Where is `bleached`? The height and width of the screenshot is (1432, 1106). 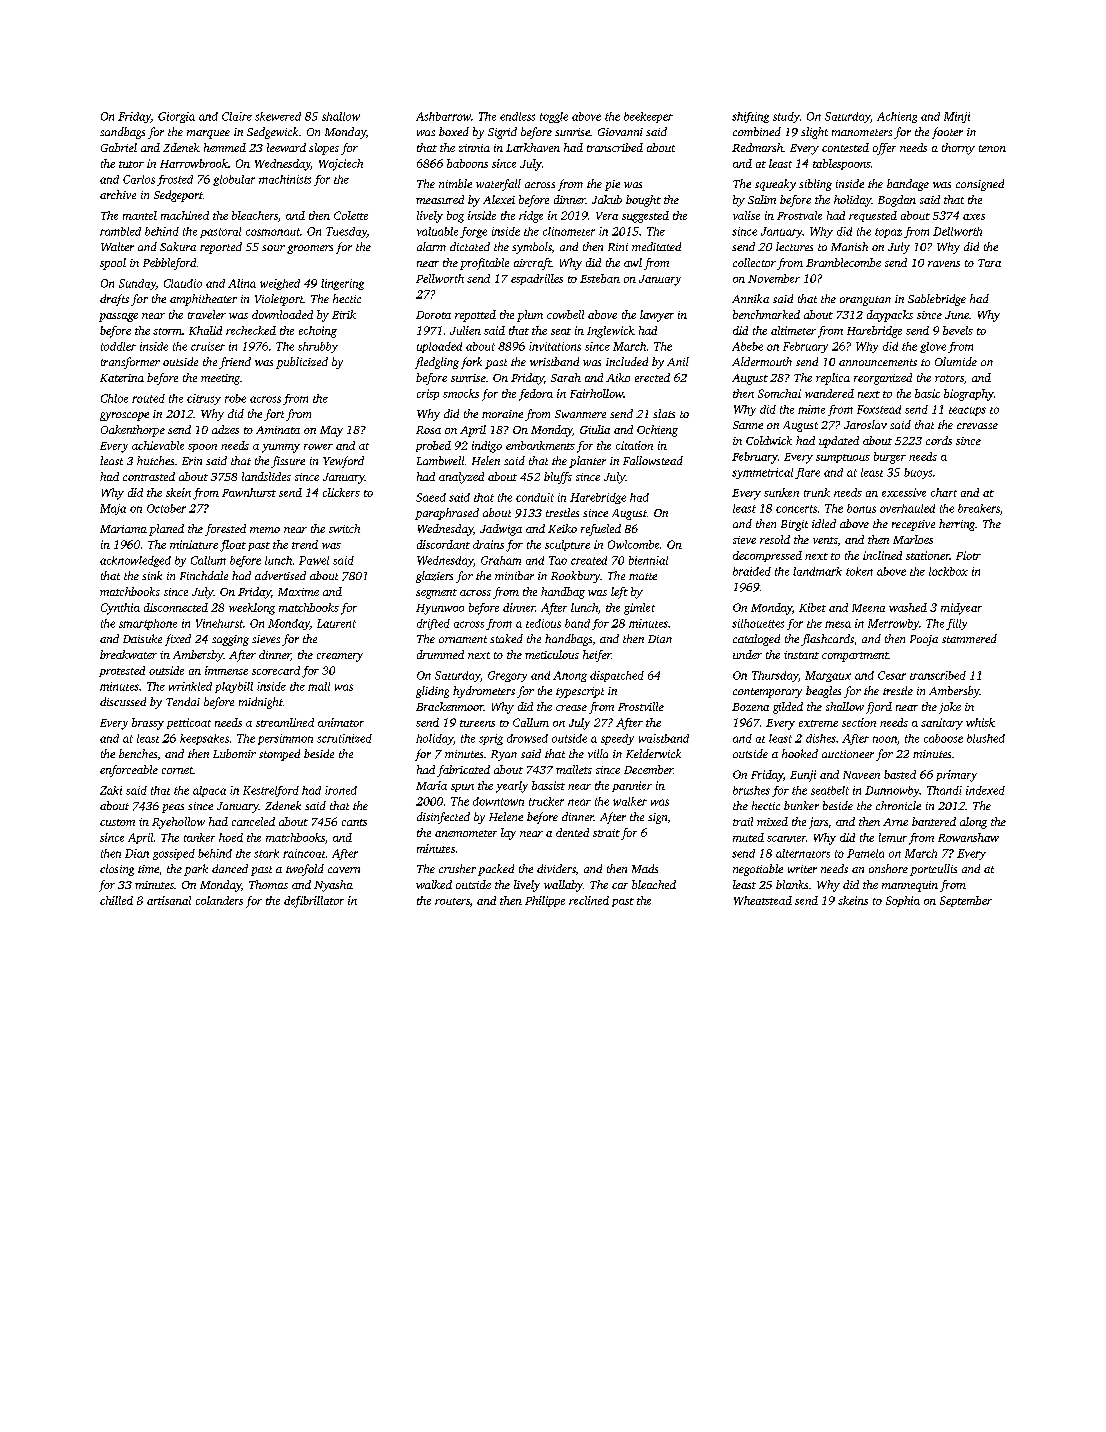
bleached is located at coordinates (654, 884).
